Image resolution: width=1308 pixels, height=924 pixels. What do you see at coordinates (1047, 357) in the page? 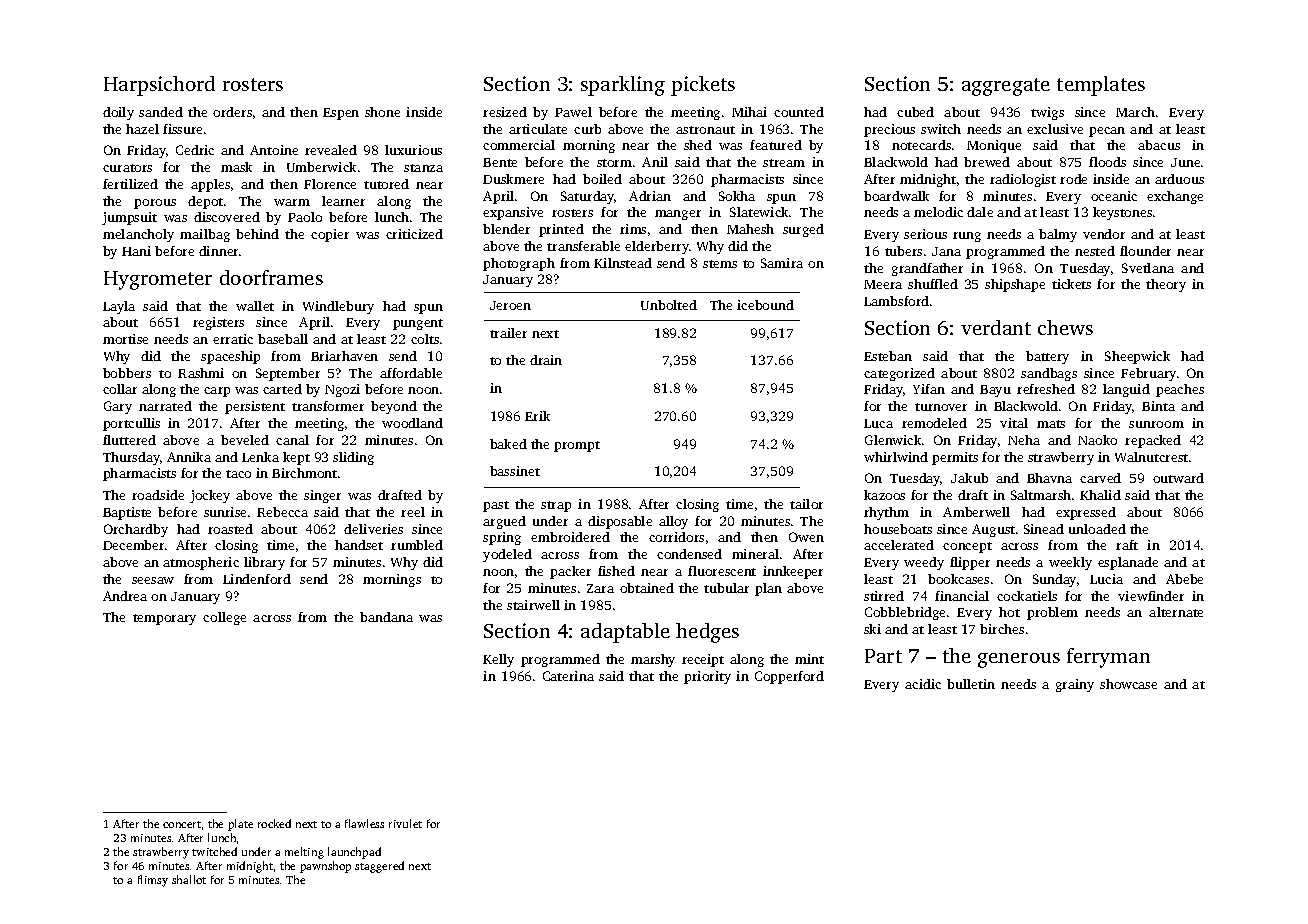
I see `battery` at bounding box center [1047, 357].
